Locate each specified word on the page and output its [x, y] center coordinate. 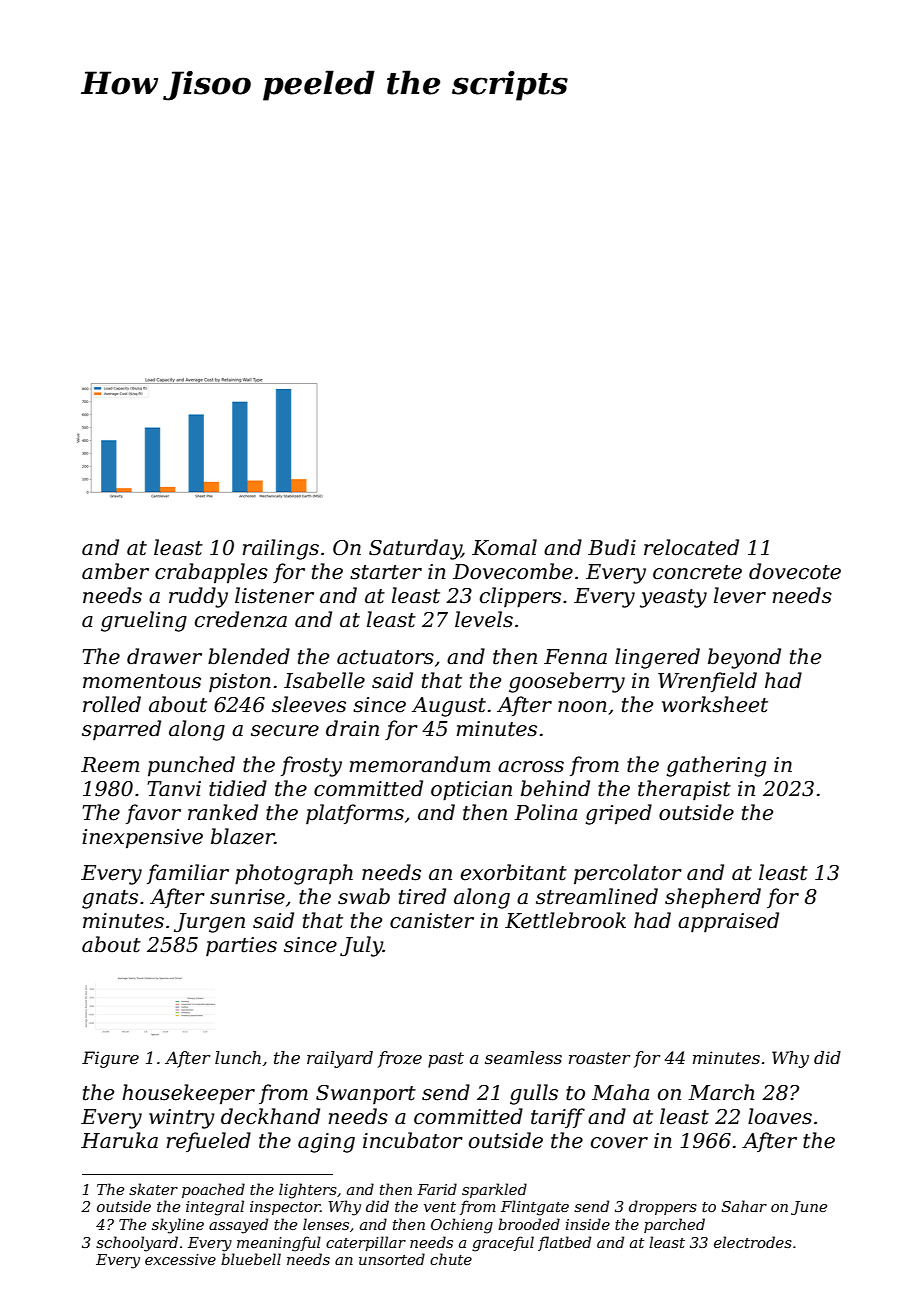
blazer [243, 836]
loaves [780, 1116]
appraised [728, 922]
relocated [691, 547]
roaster [599, 1058]
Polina [545, 812]
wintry [182, 1119]
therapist [684, 790]
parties [241, 947]
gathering [716, 766]
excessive [180, 1259]
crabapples [211, 573]
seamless [523, 1057]
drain [352, 728]
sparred [121, 730]
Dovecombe [513, 571]
